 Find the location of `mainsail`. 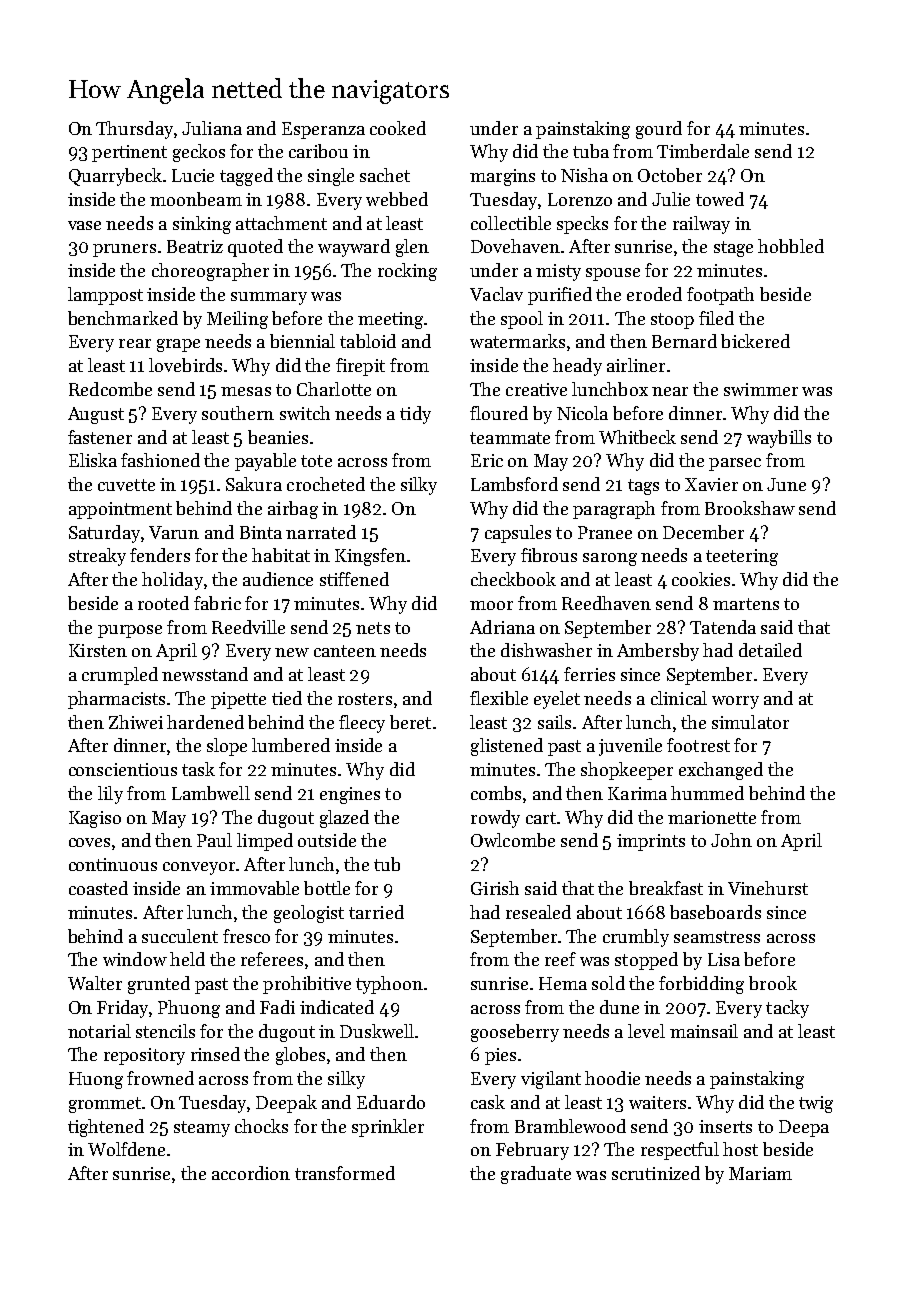

mainsail is located at coordinates (704, 1031).
